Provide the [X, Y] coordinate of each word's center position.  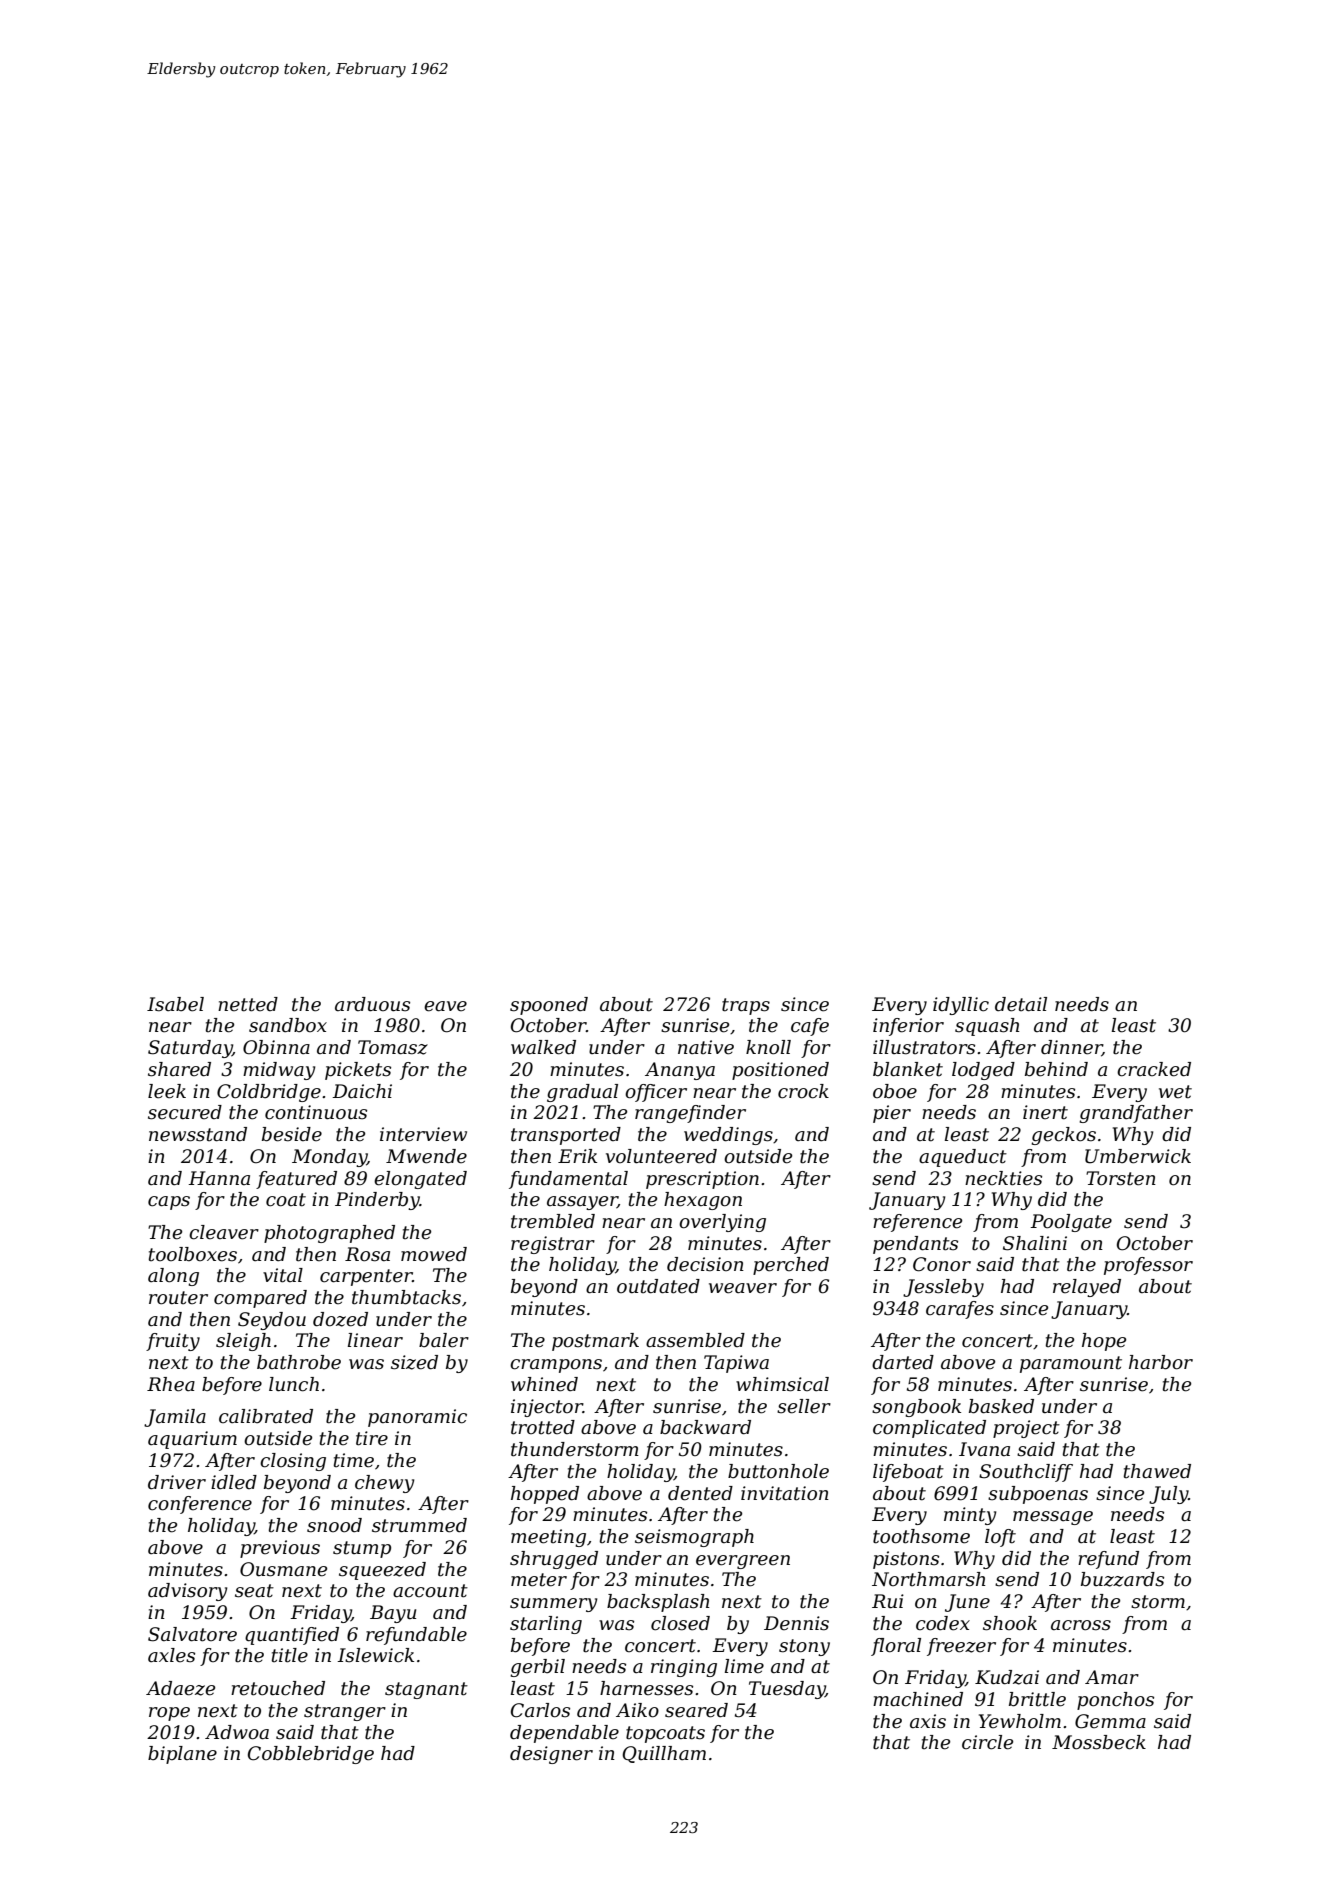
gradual [582, 1093]
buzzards [1122, 1579]
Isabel [175, 1004]
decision [705, 1264]
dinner [1071, 1048]
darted [903, 1362]
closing [293, 1462]
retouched [278, 1688]
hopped [545, 1495]
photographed [329, 1234]
